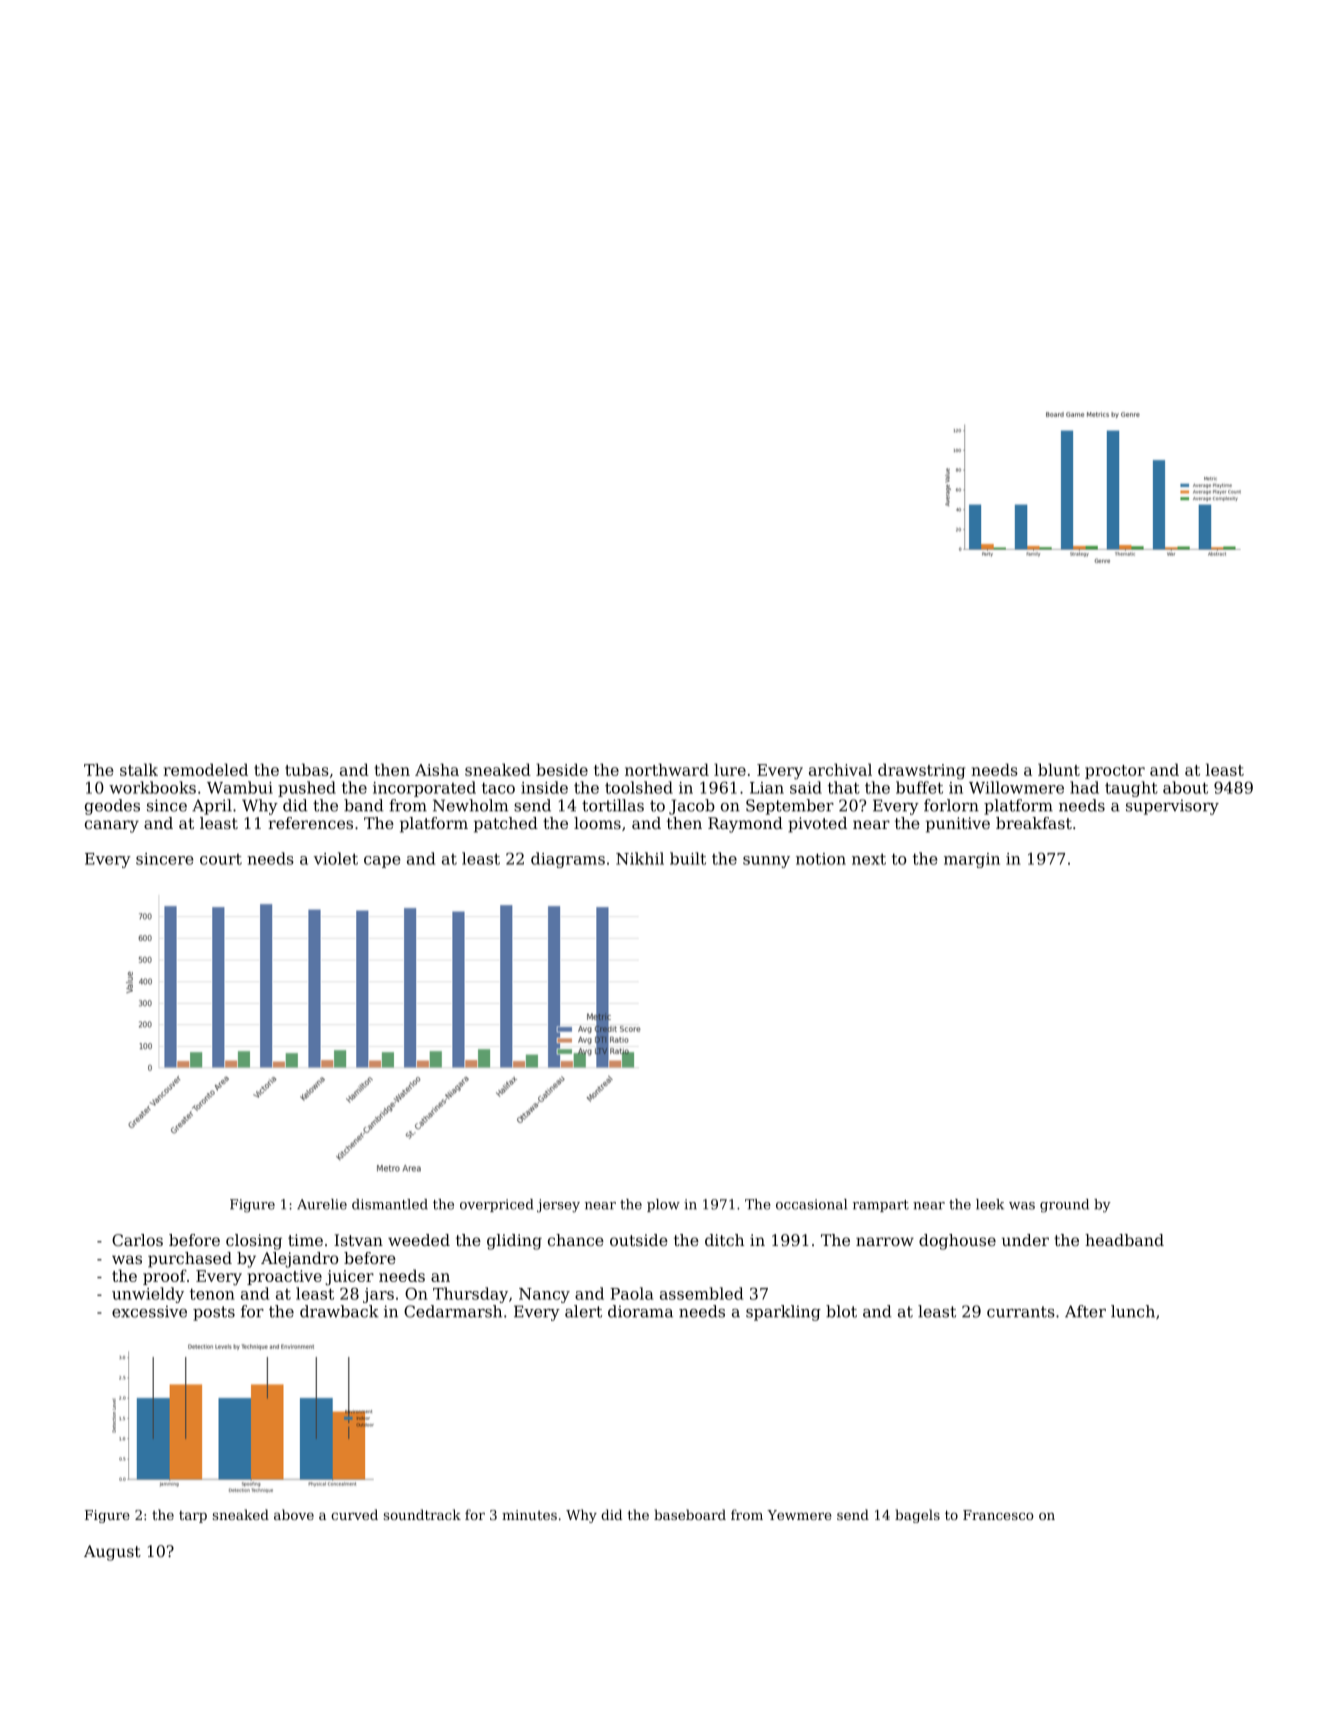  Describe the element at coordinates (1059, 769) in the image. I see `blunt` at that location.
